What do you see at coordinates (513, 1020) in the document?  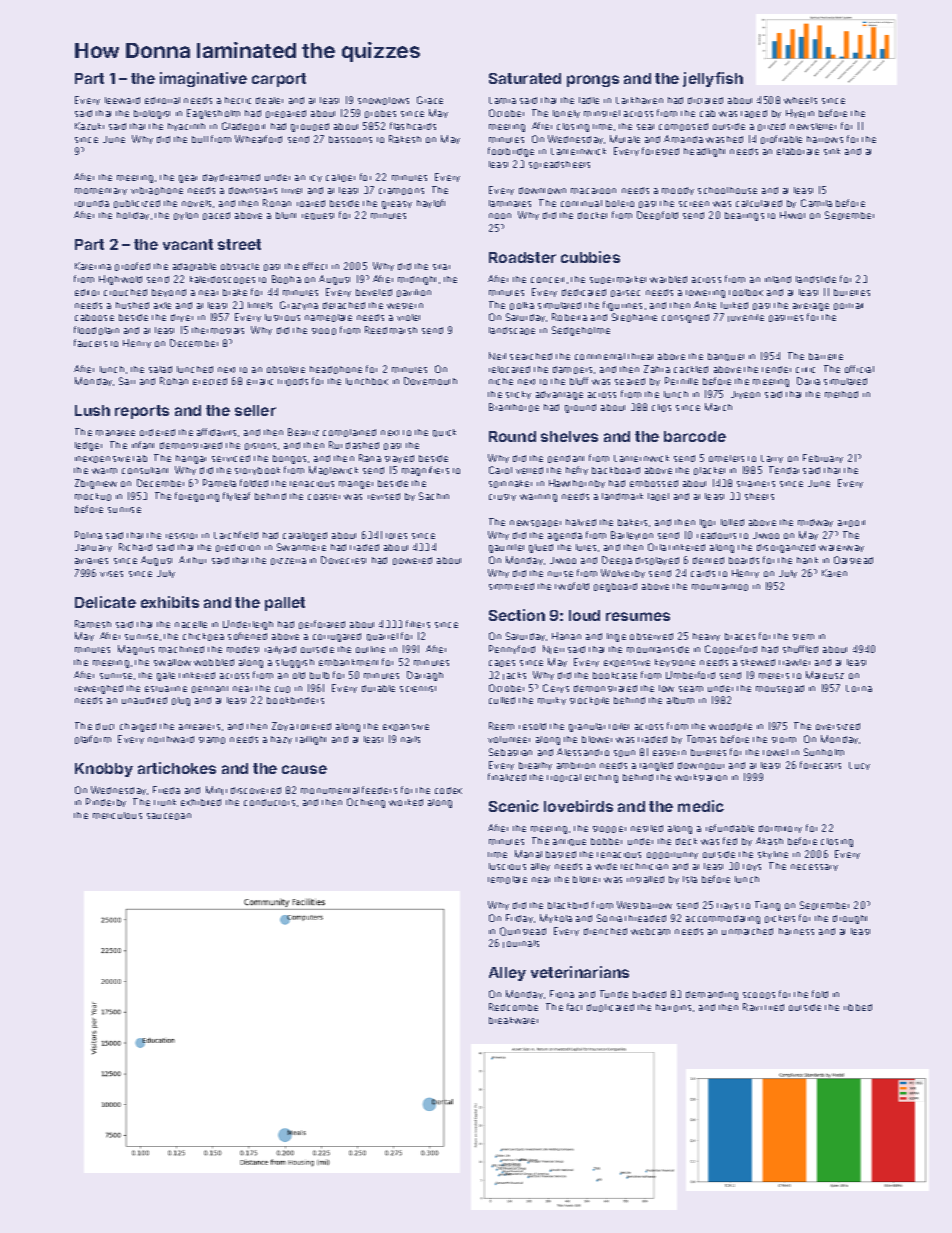 I see `breakwater` at bounding box center [513, 1020].
